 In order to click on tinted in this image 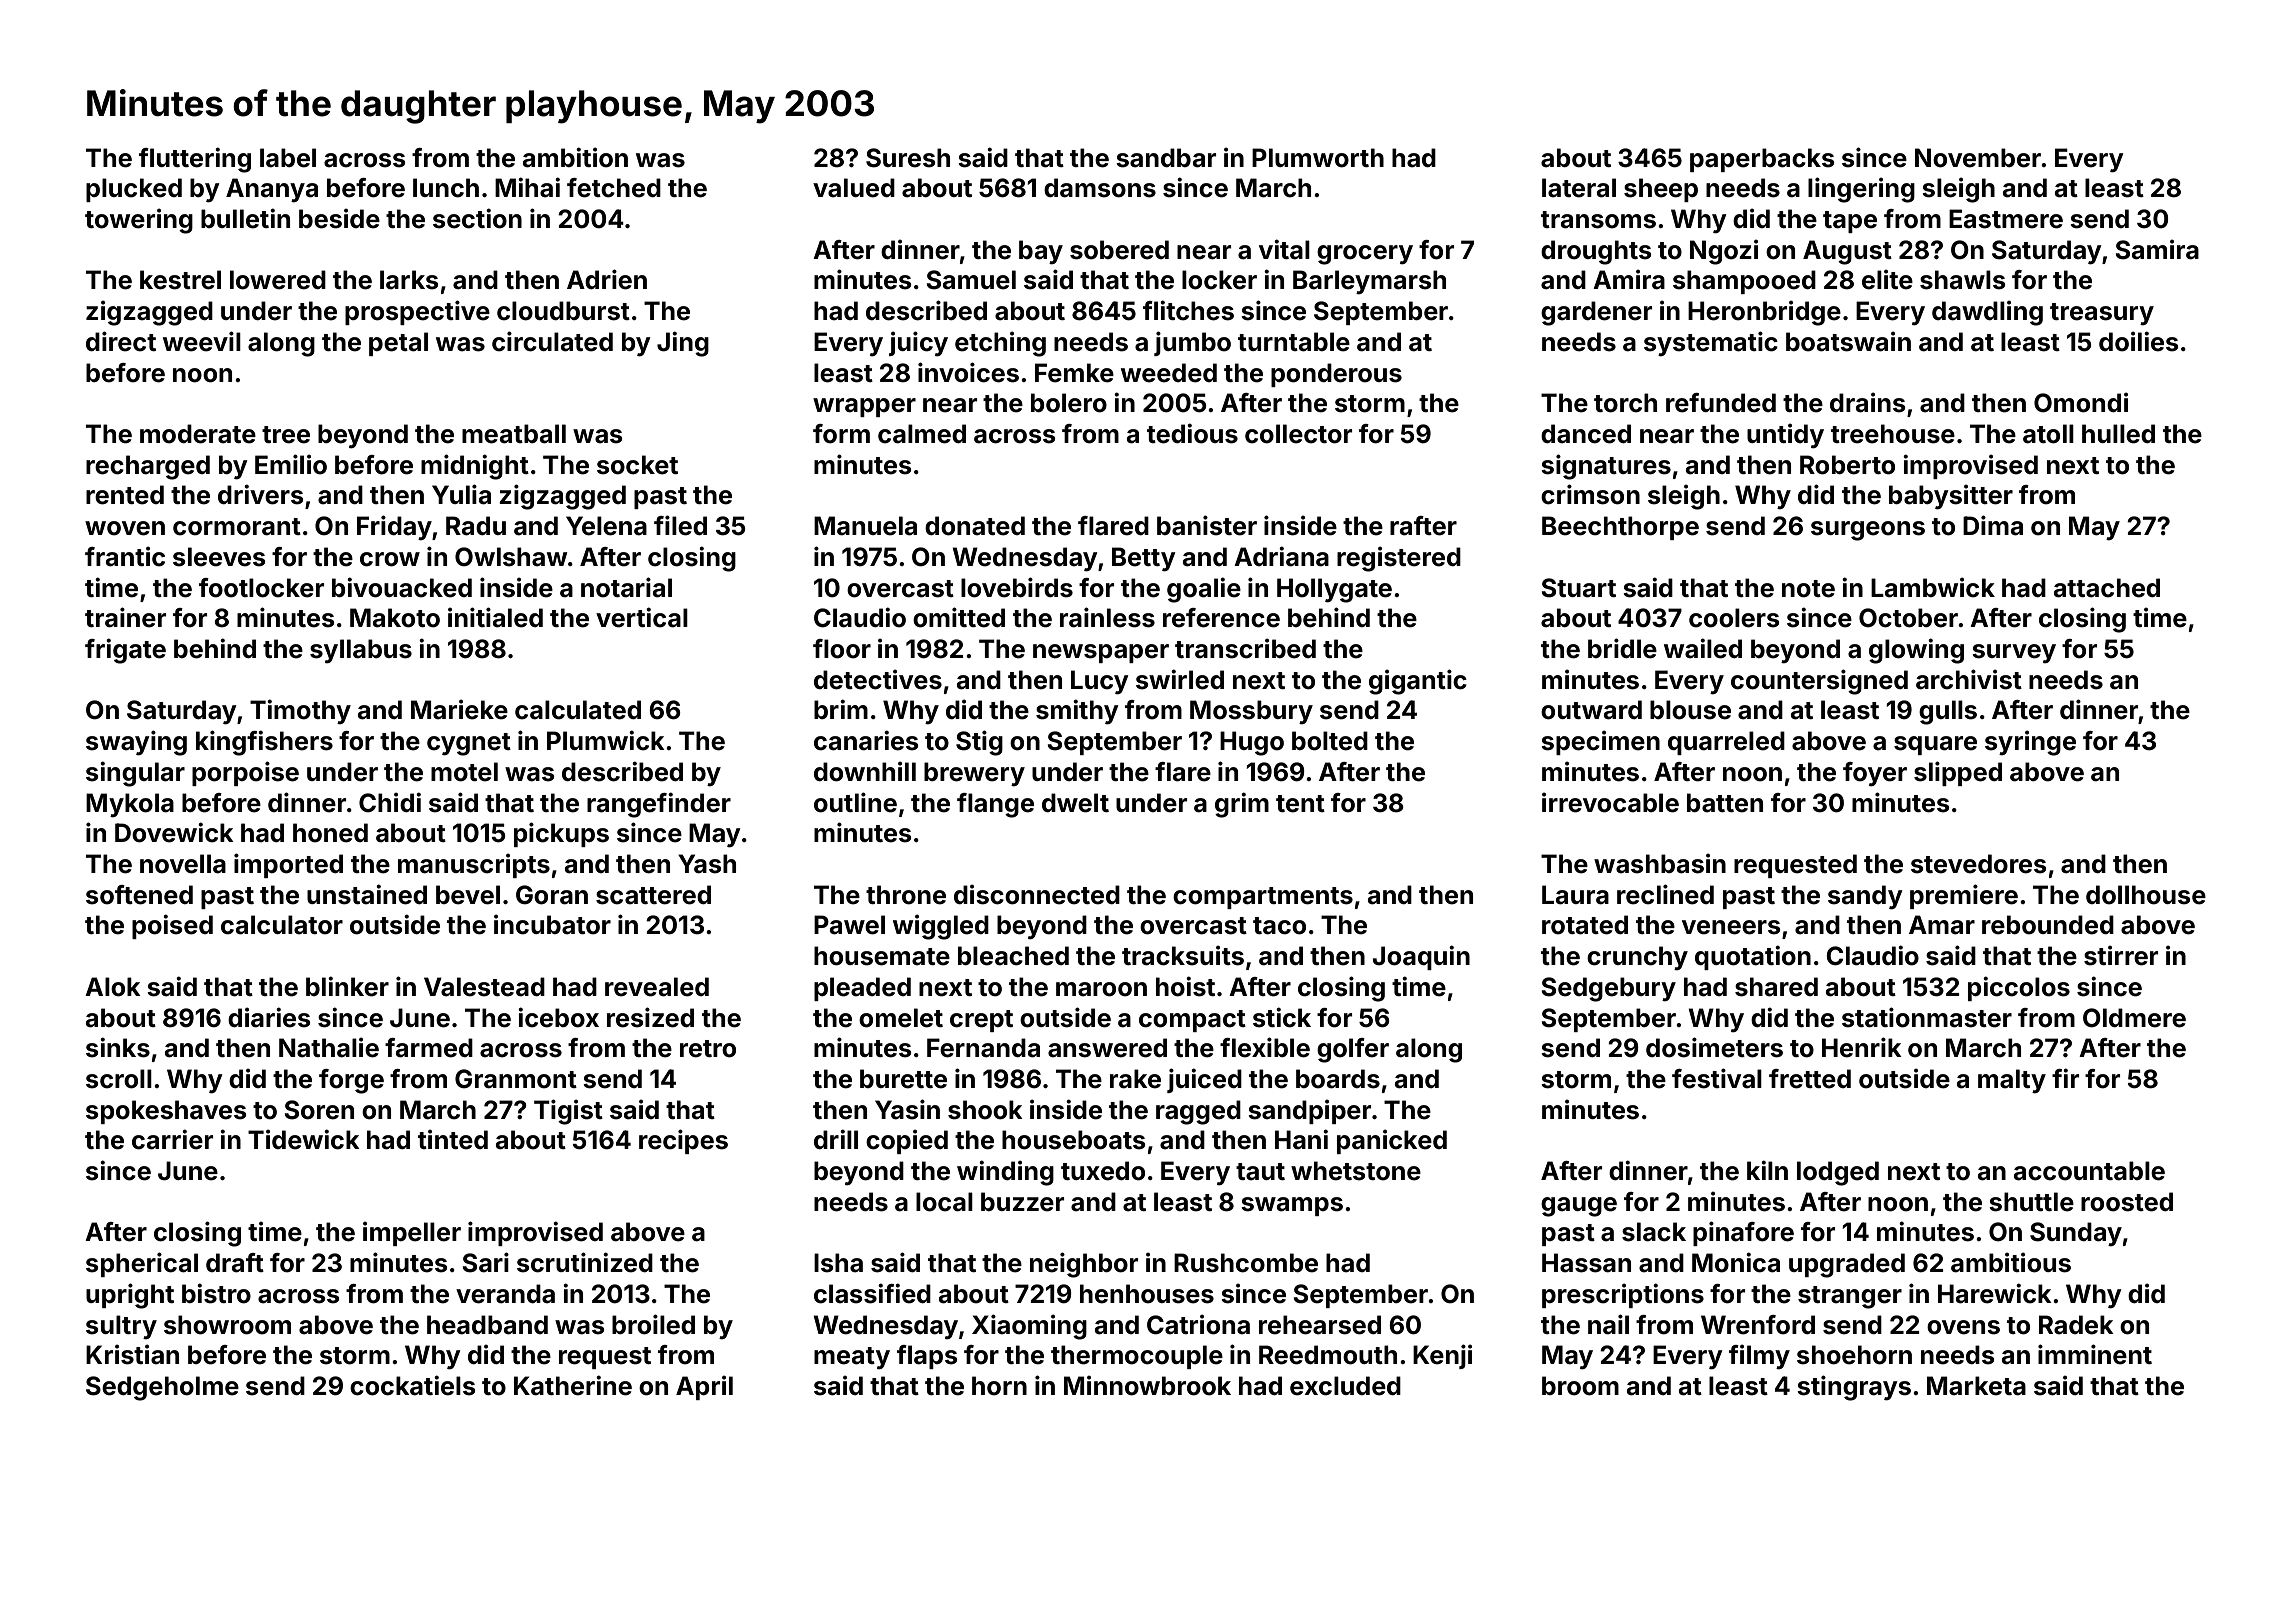, I will do `click(453, 1139)`.
